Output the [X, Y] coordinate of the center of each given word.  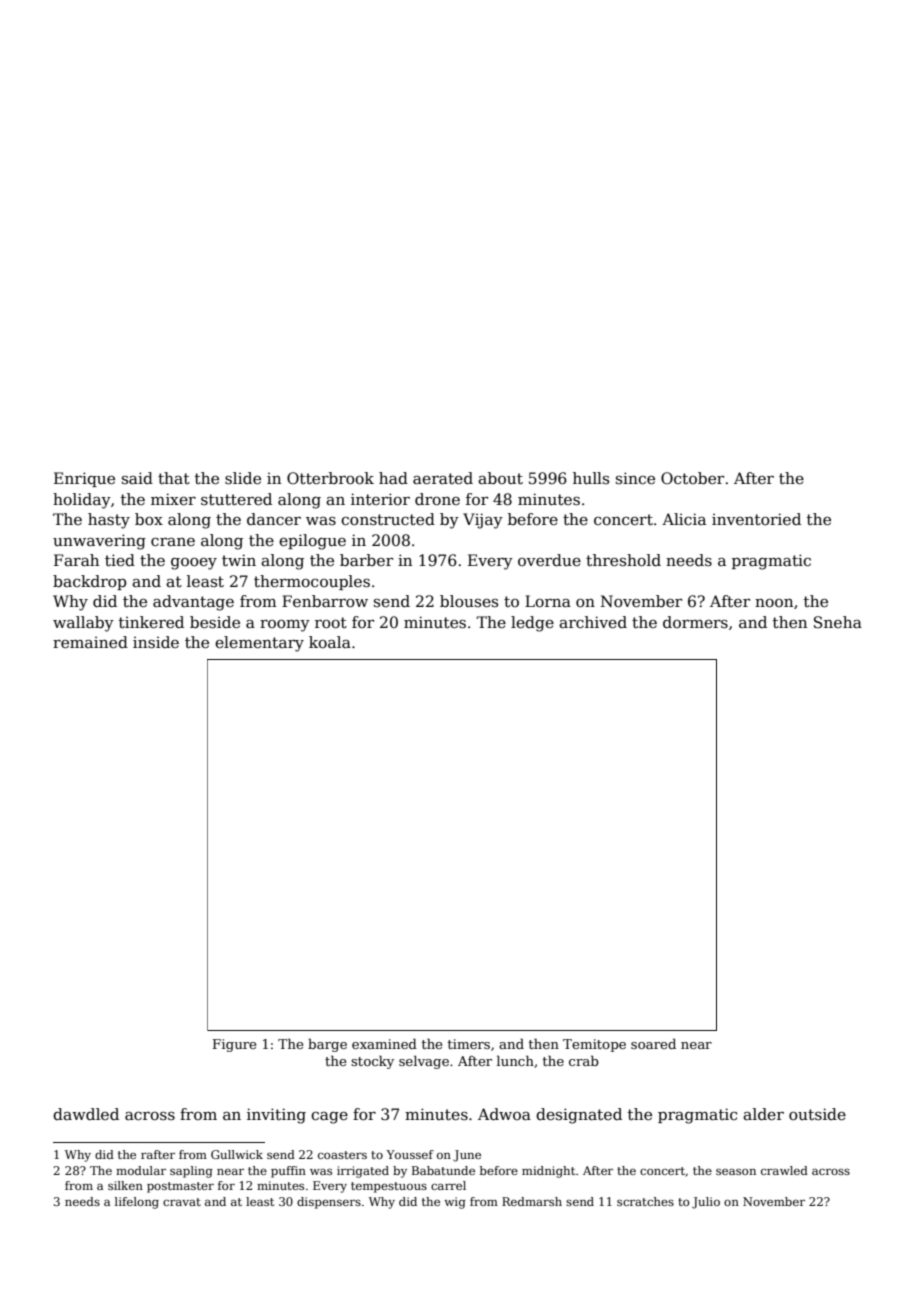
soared [653, 1043]
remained [90, 642]
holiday [82, 501]
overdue [549, 560]
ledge [532, 624]
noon [774, 603]
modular [141, 1170]
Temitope [594, 1045]
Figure [234, 1045]
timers [469, 1044]
